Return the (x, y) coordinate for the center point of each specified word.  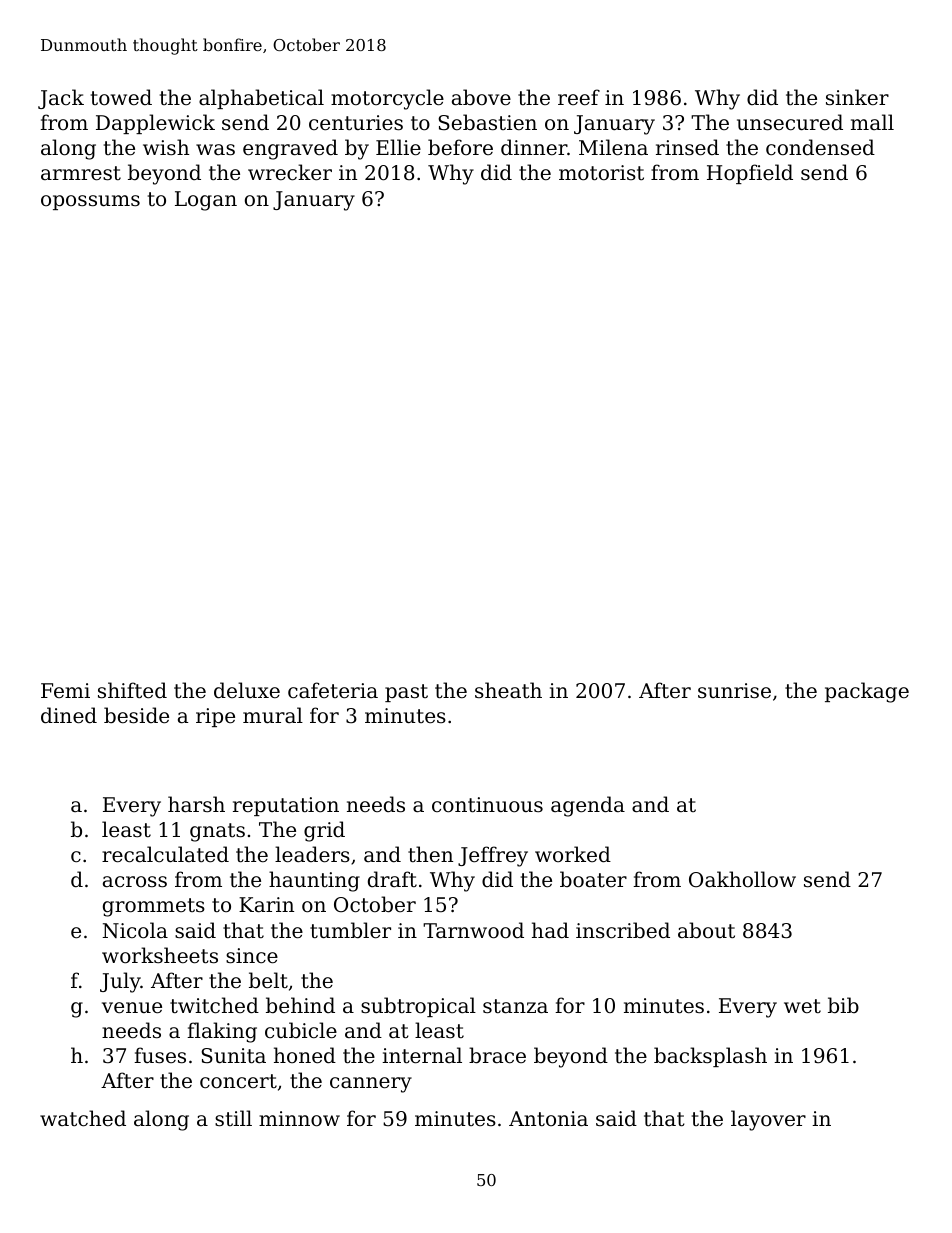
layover (768, 1120)
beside (136, 715)
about (706, 930)
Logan (206, 201)
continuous (487, 805)
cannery (371, 1085)
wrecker (290, 172)
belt (268, 980)
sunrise (734, 691)
